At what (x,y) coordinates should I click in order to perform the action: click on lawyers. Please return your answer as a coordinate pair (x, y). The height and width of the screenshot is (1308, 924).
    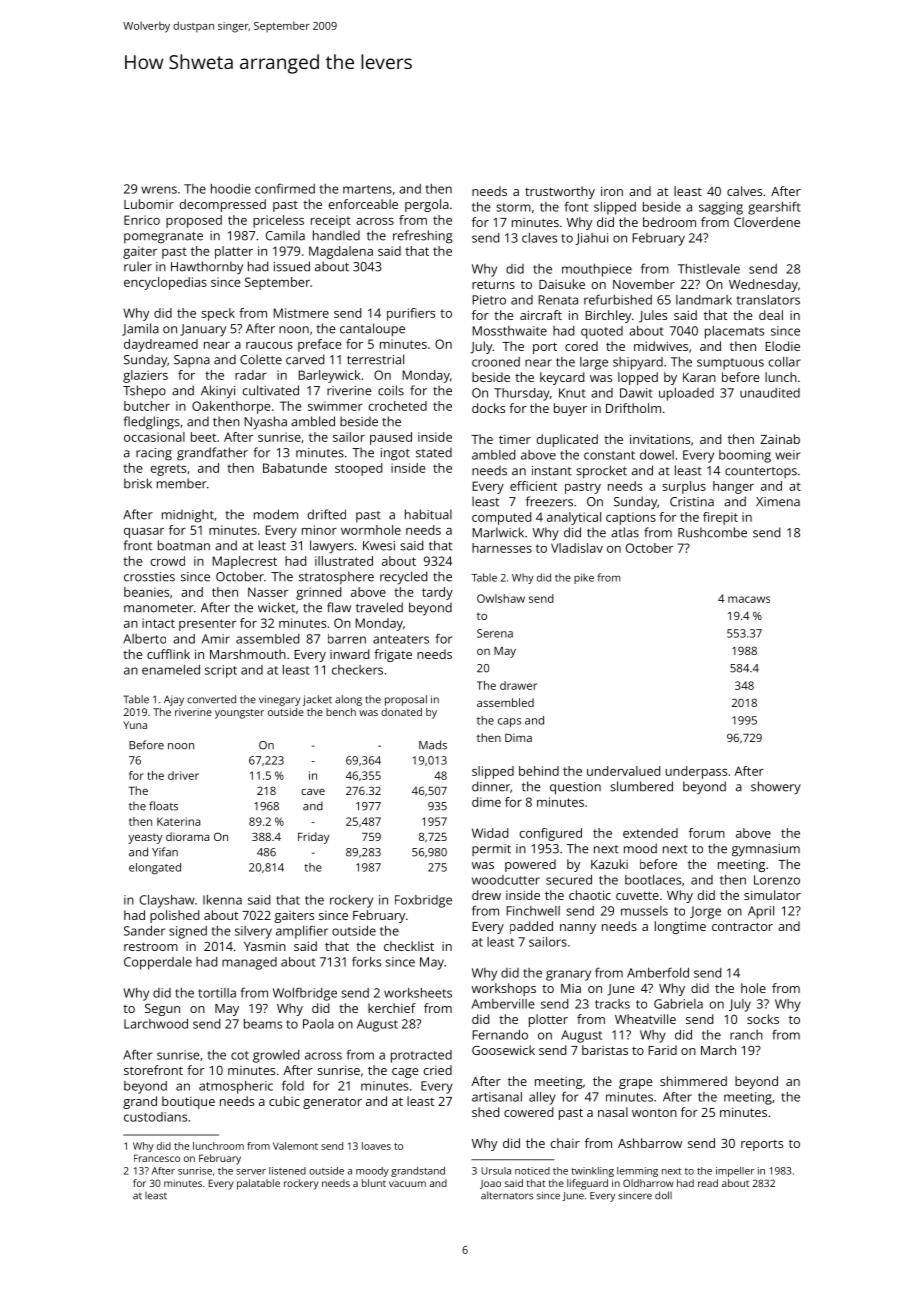
    Looking at the image, I should click on (332, 547).
